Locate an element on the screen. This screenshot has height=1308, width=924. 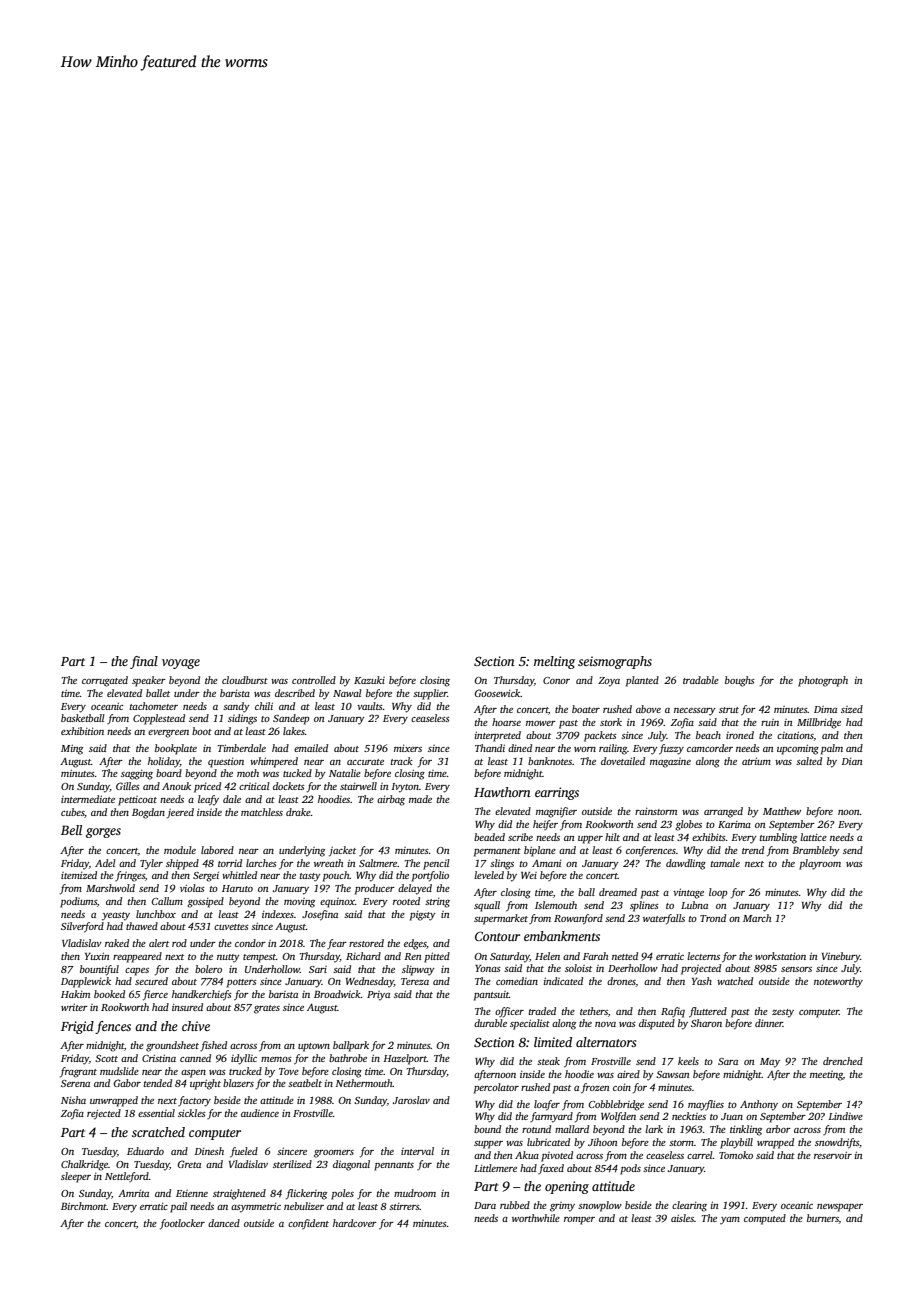
Islemouth is located at coordinates (556, 905).
